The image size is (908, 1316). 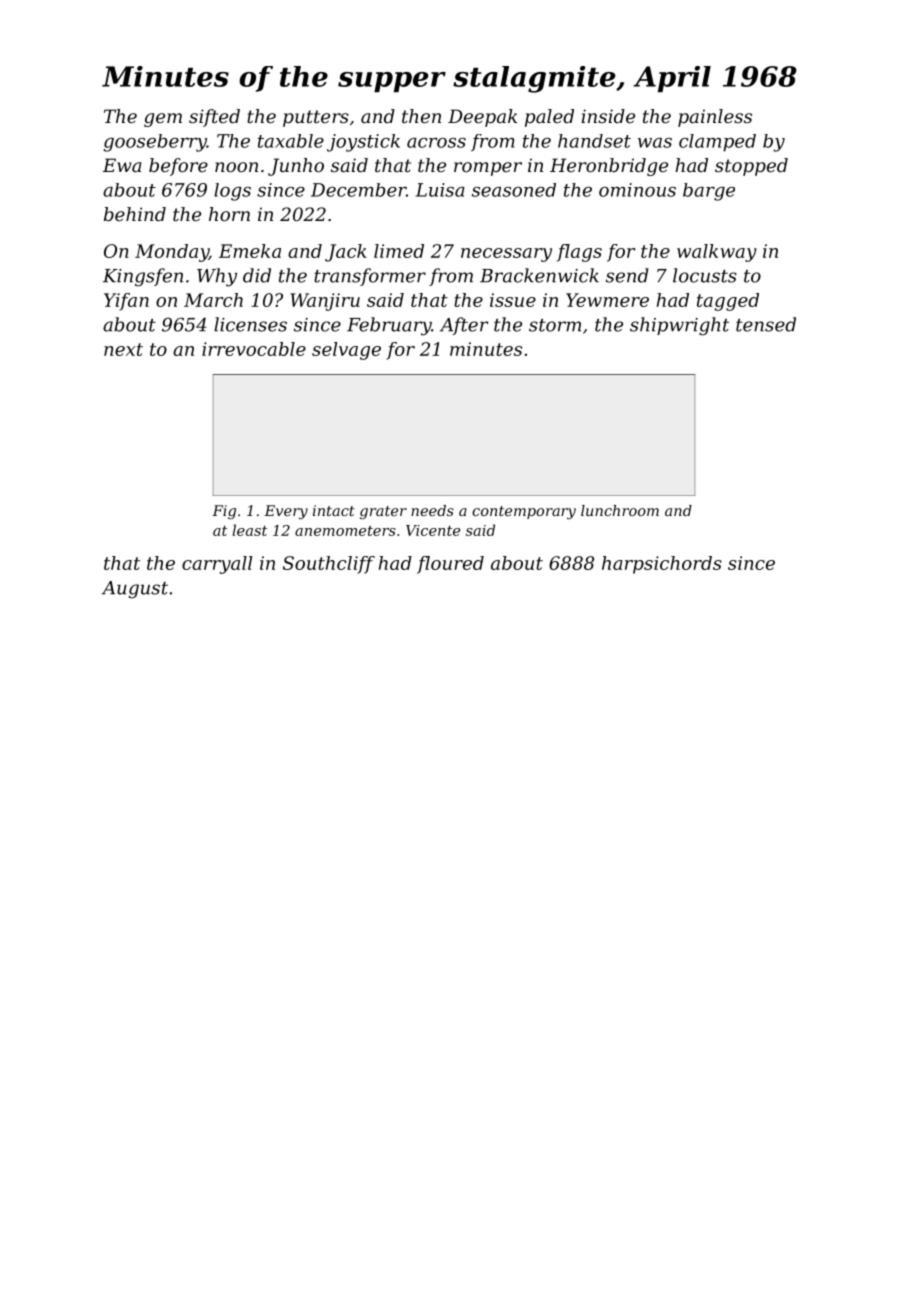 I want to click on then, so click(x=421, y=116).
